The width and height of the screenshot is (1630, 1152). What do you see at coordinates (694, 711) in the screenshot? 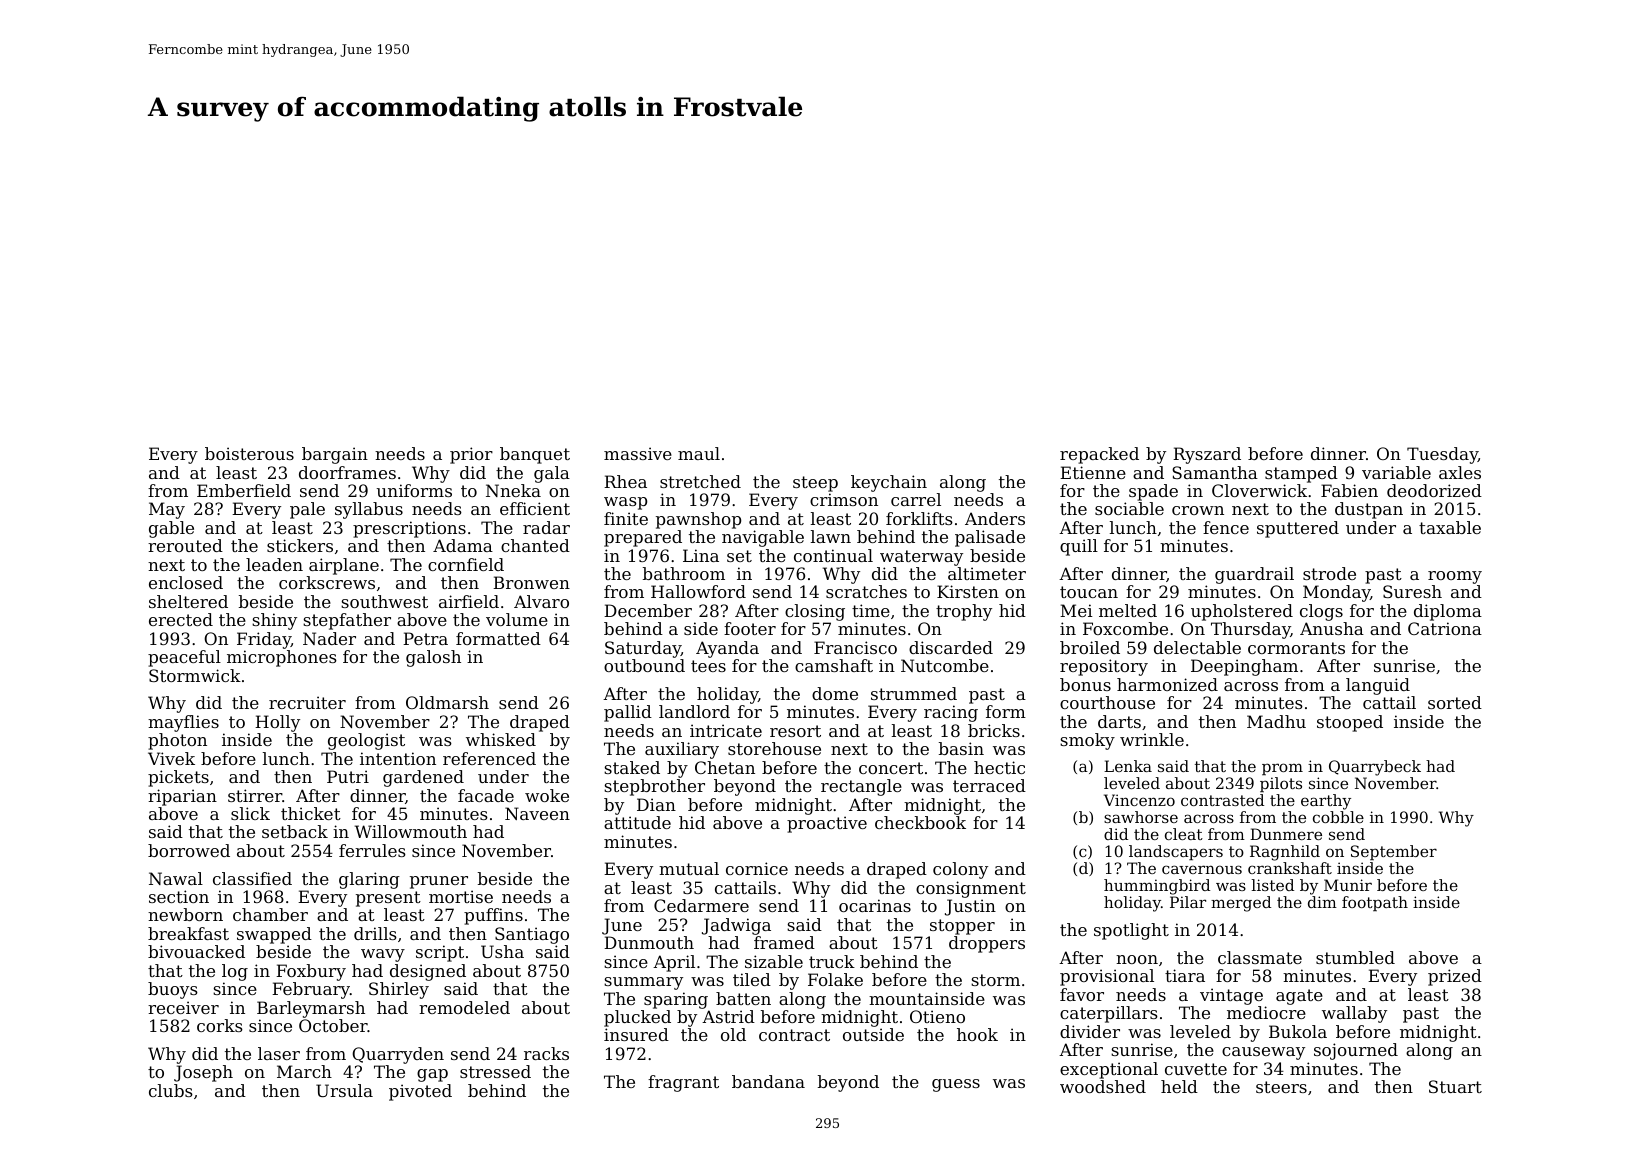
I see `landlord` at bounding box center [694, 711].
